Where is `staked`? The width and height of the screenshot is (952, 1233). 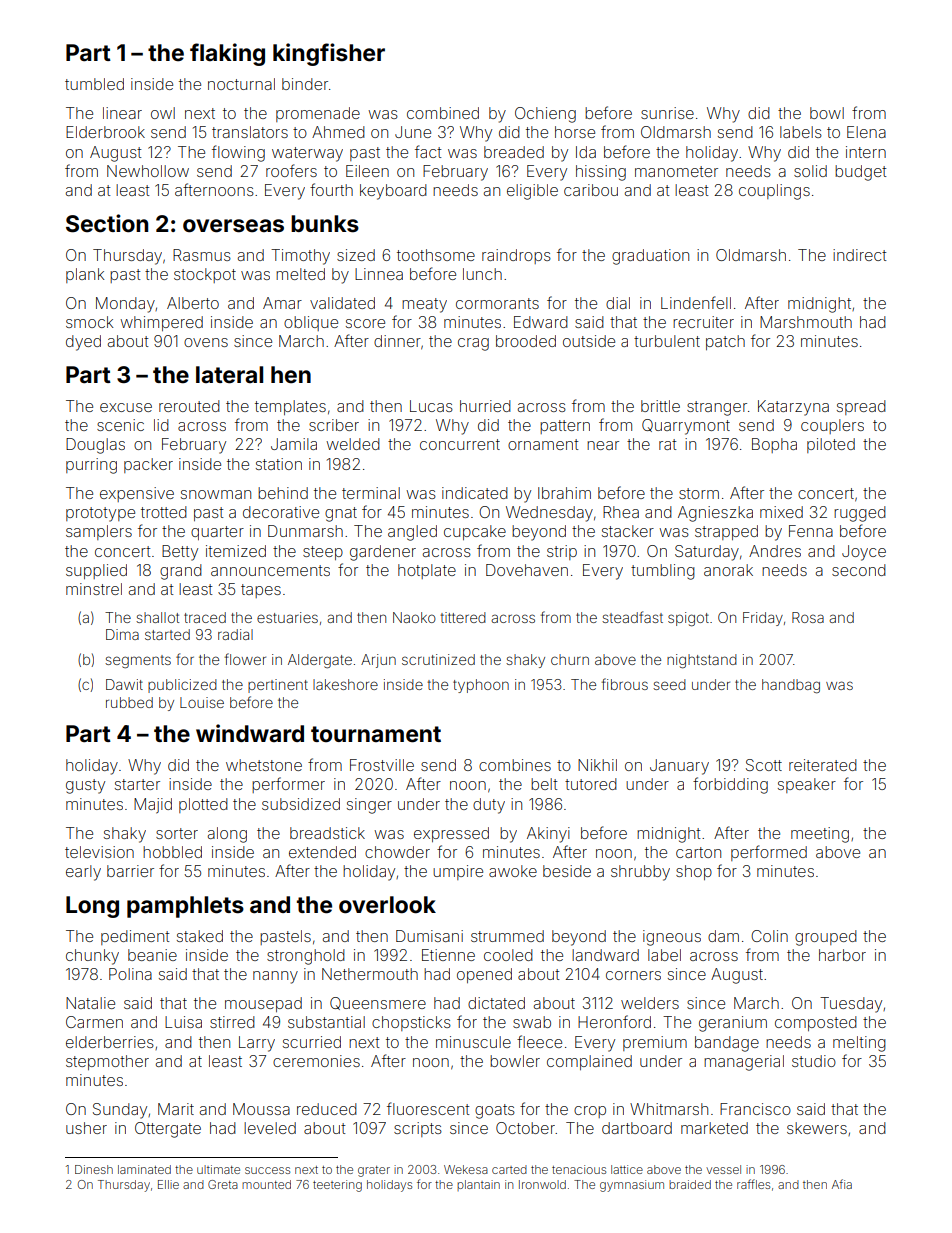
staked is located at coordinates (200, 936).
